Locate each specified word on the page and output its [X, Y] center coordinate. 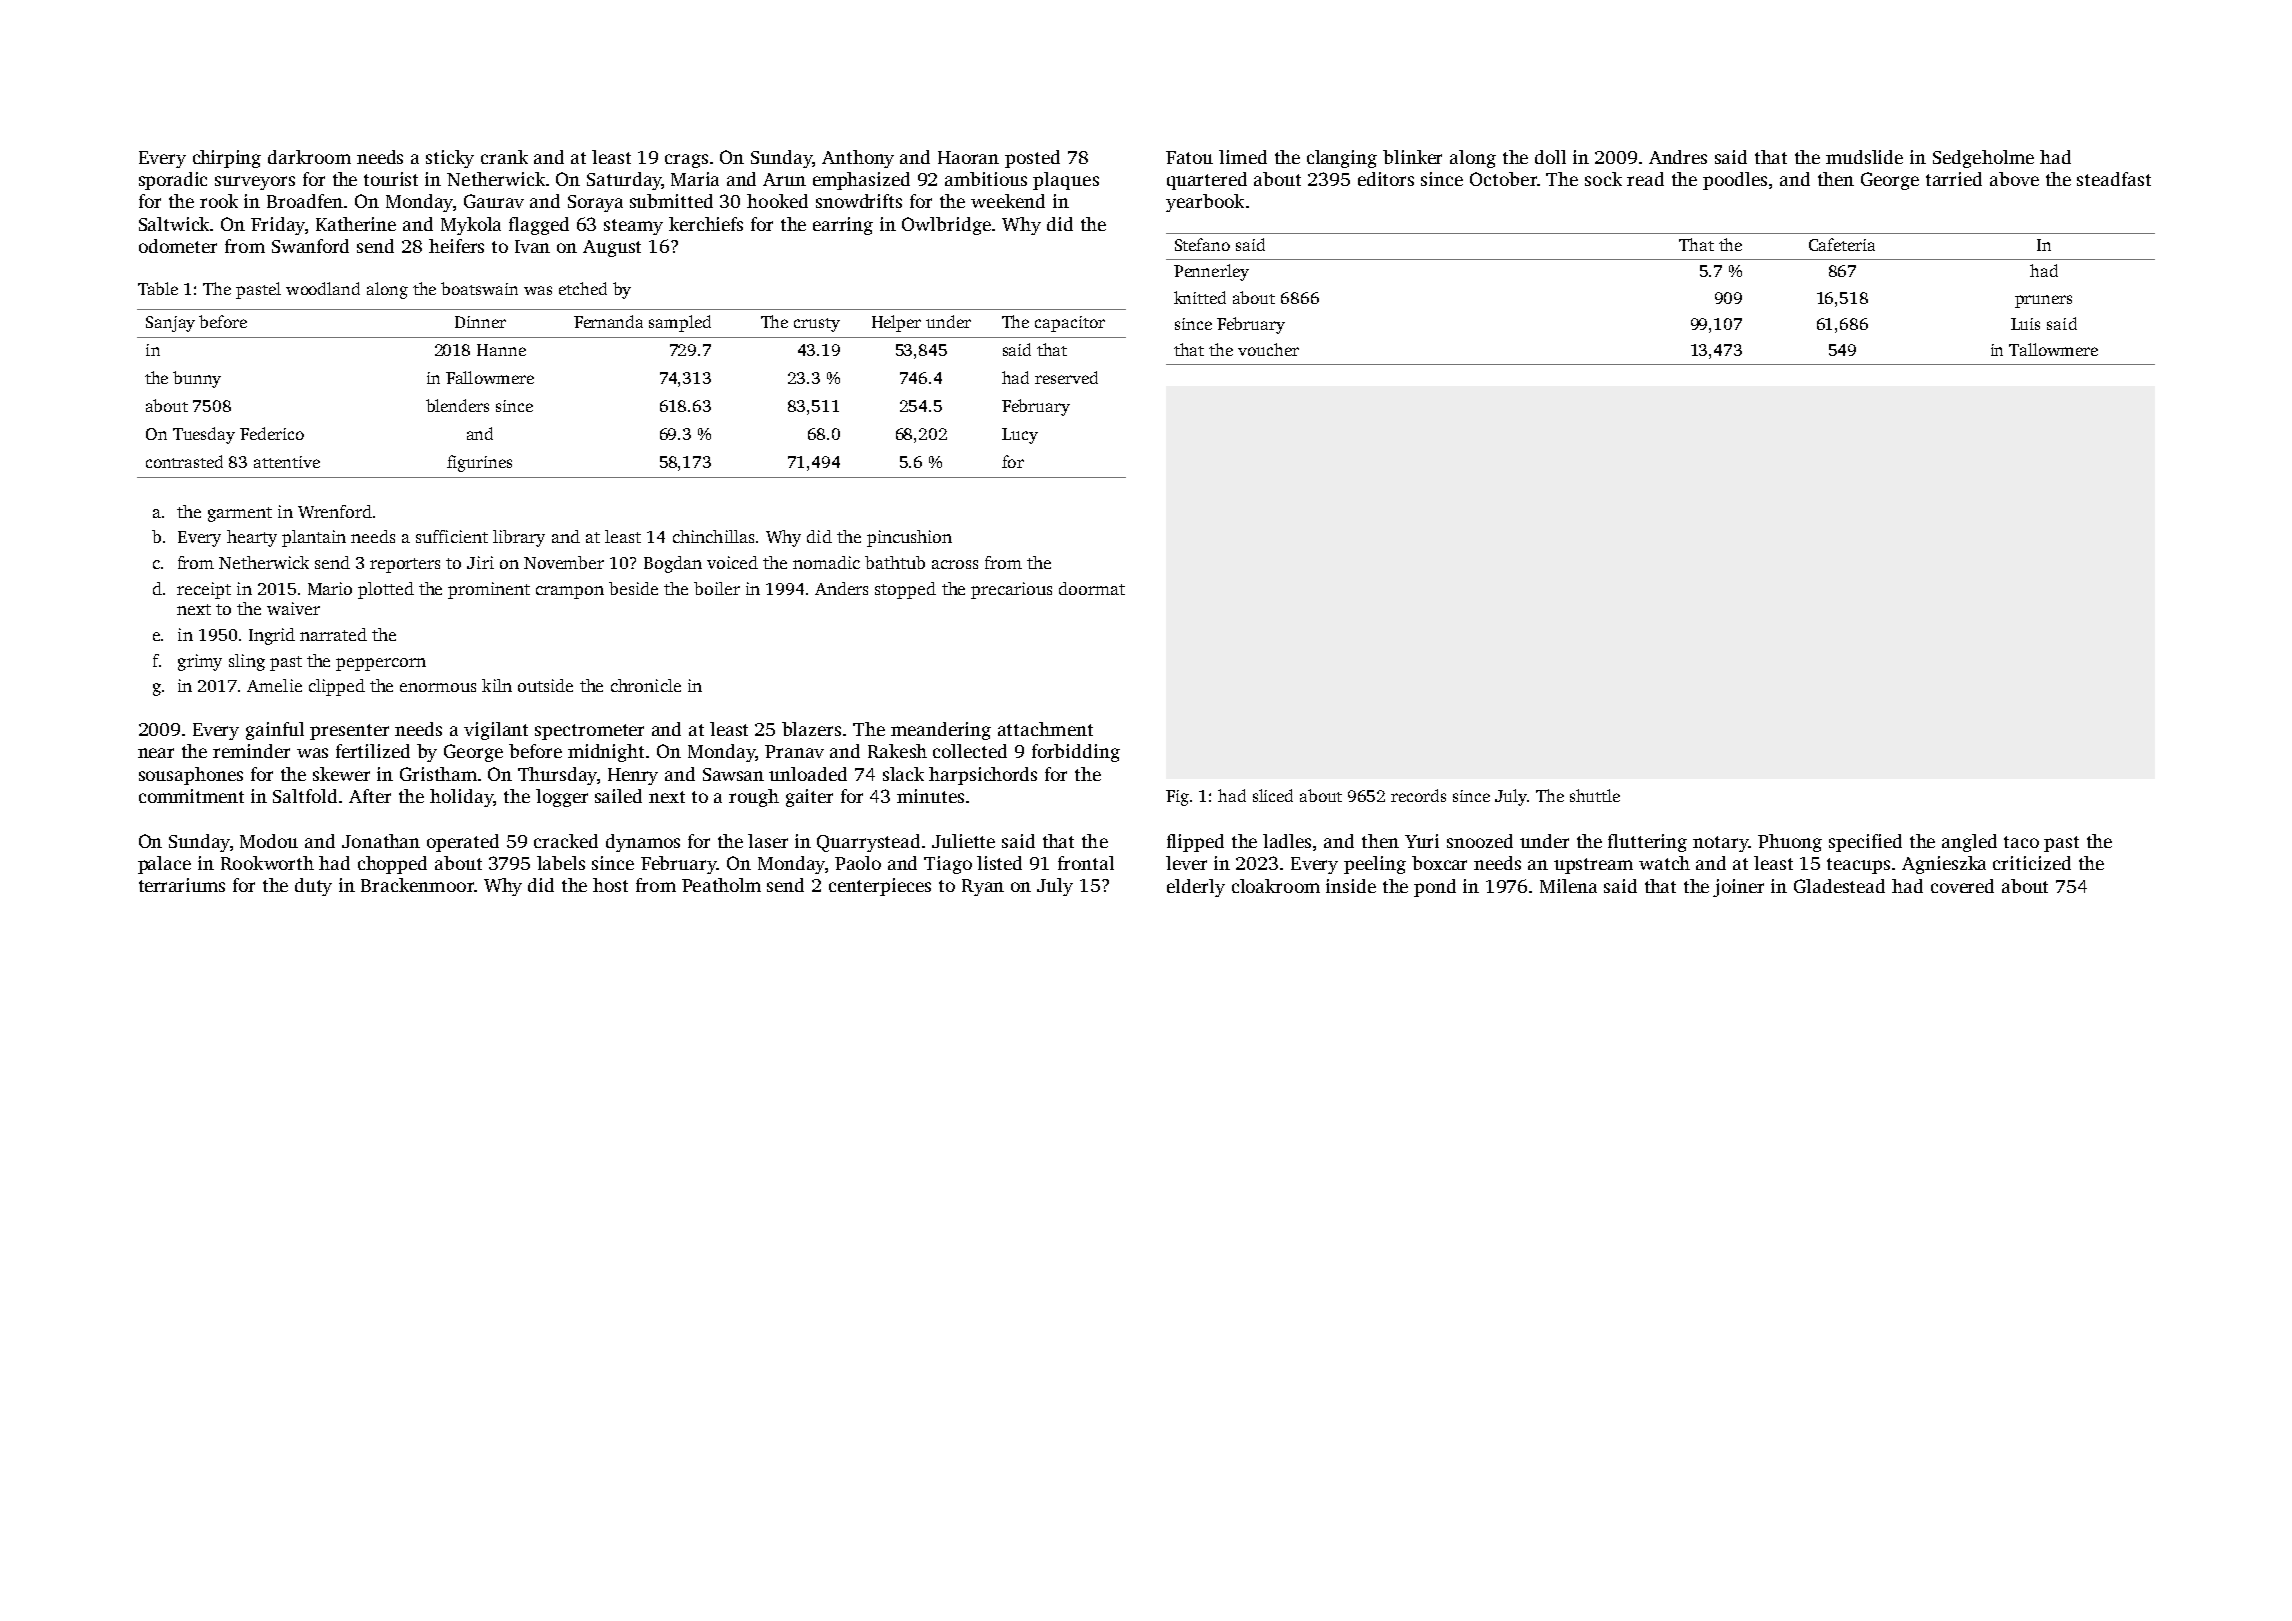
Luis [2025, 324]
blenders [457, 405]
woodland [323, 288]
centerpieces [880, 887]
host [610, 885]
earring [843, 226]
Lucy [1020, 436]
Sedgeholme [1983, 159]
